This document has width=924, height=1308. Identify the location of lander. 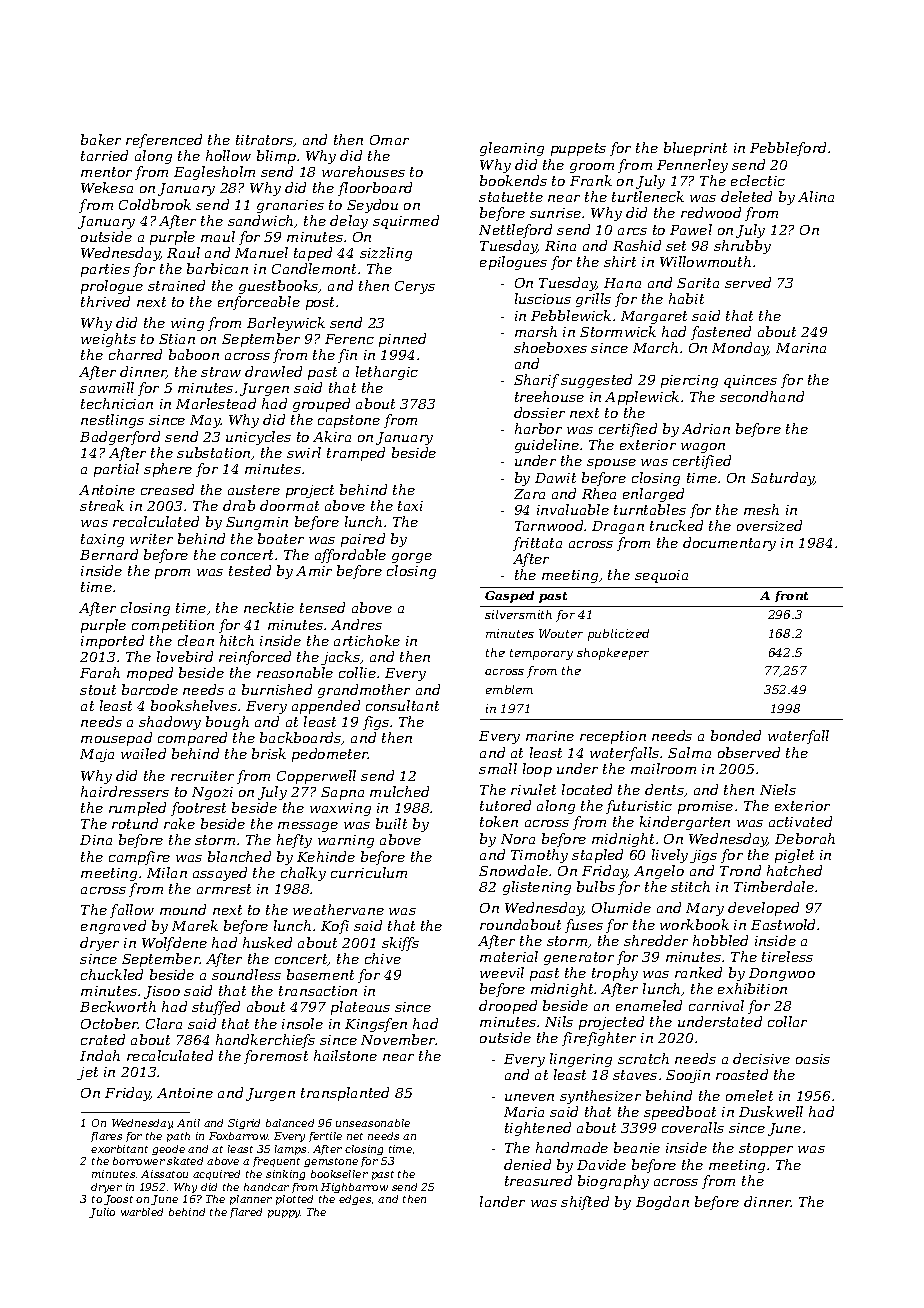
(502, 1201).
